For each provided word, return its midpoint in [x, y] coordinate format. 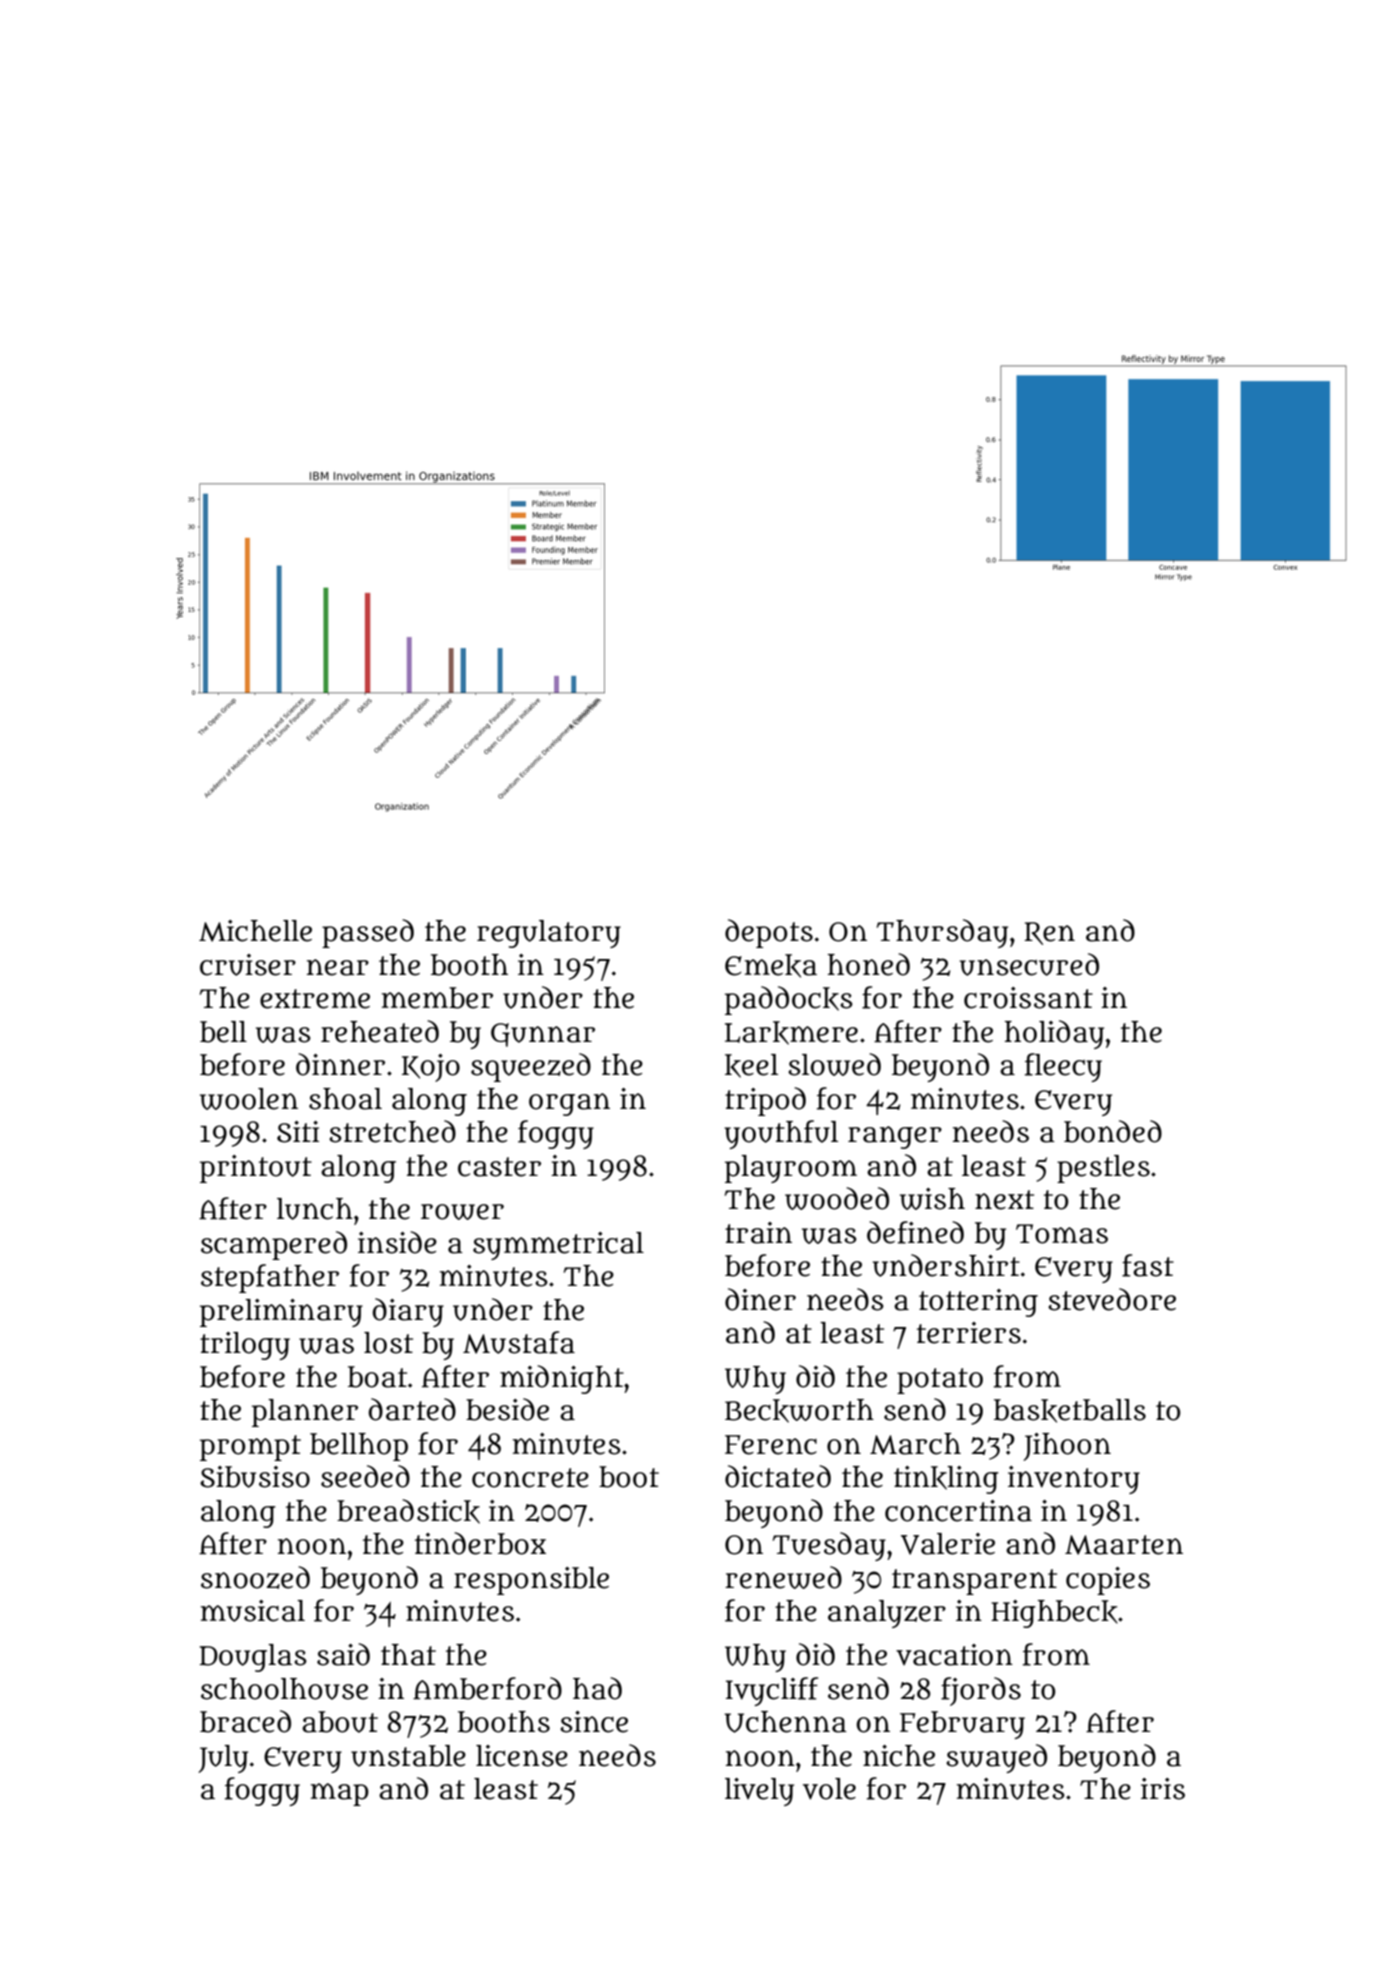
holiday [1054, 1034]
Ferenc [771, 1445]
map [340, 1794]
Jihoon [1067, 1447]
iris [1163, 1789]
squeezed [531, 1067]
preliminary [281, 1313]
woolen [249, 1099]
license [522, 1756]
